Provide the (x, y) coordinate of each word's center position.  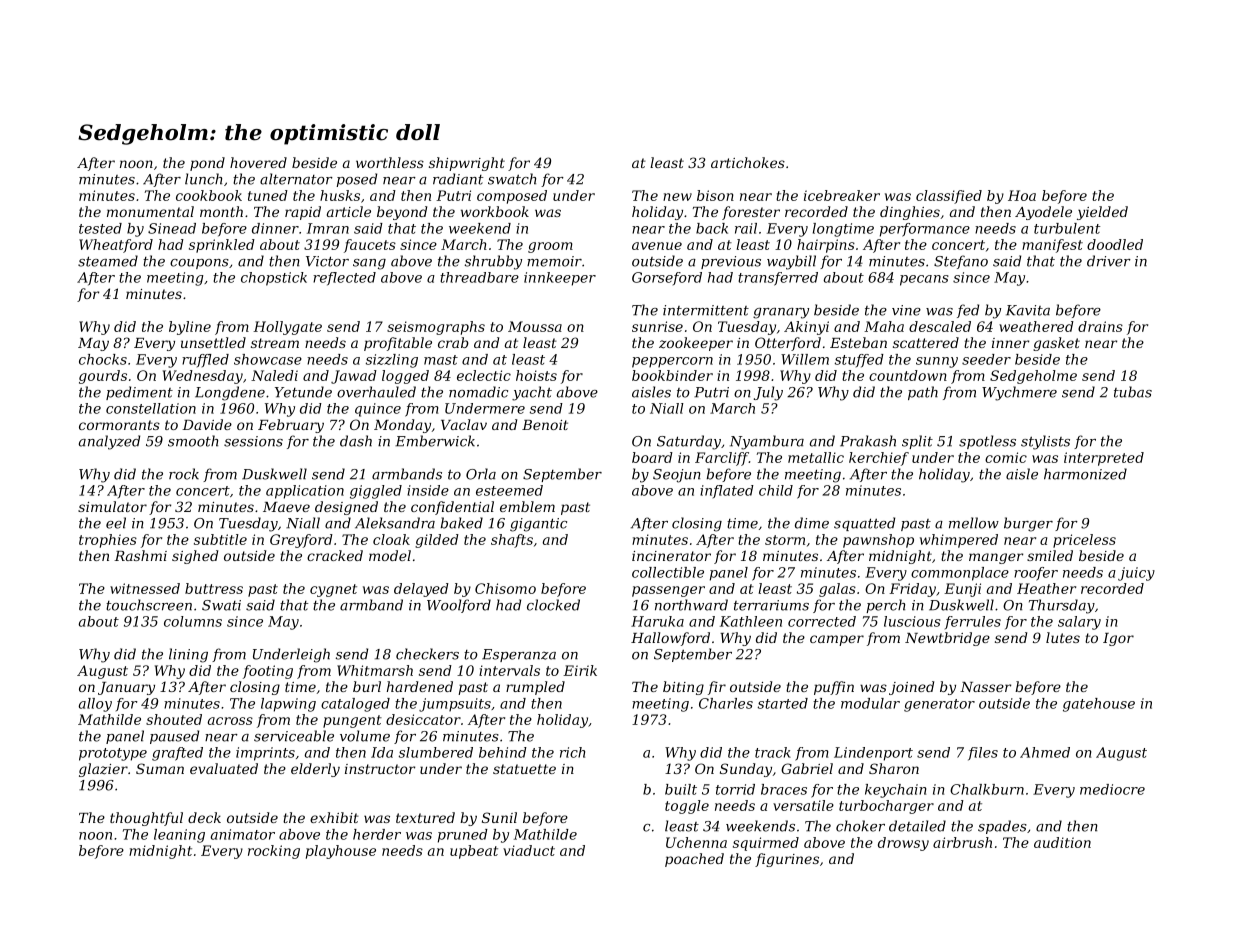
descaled (940, 326)
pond (207, 164)
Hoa (1022, 195)
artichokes (748, 162)
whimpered (959, 541)
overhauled (376, 392)
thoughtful (146, 819)
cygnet (333, 590)
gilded (437, 541)
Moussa (535, 326)
